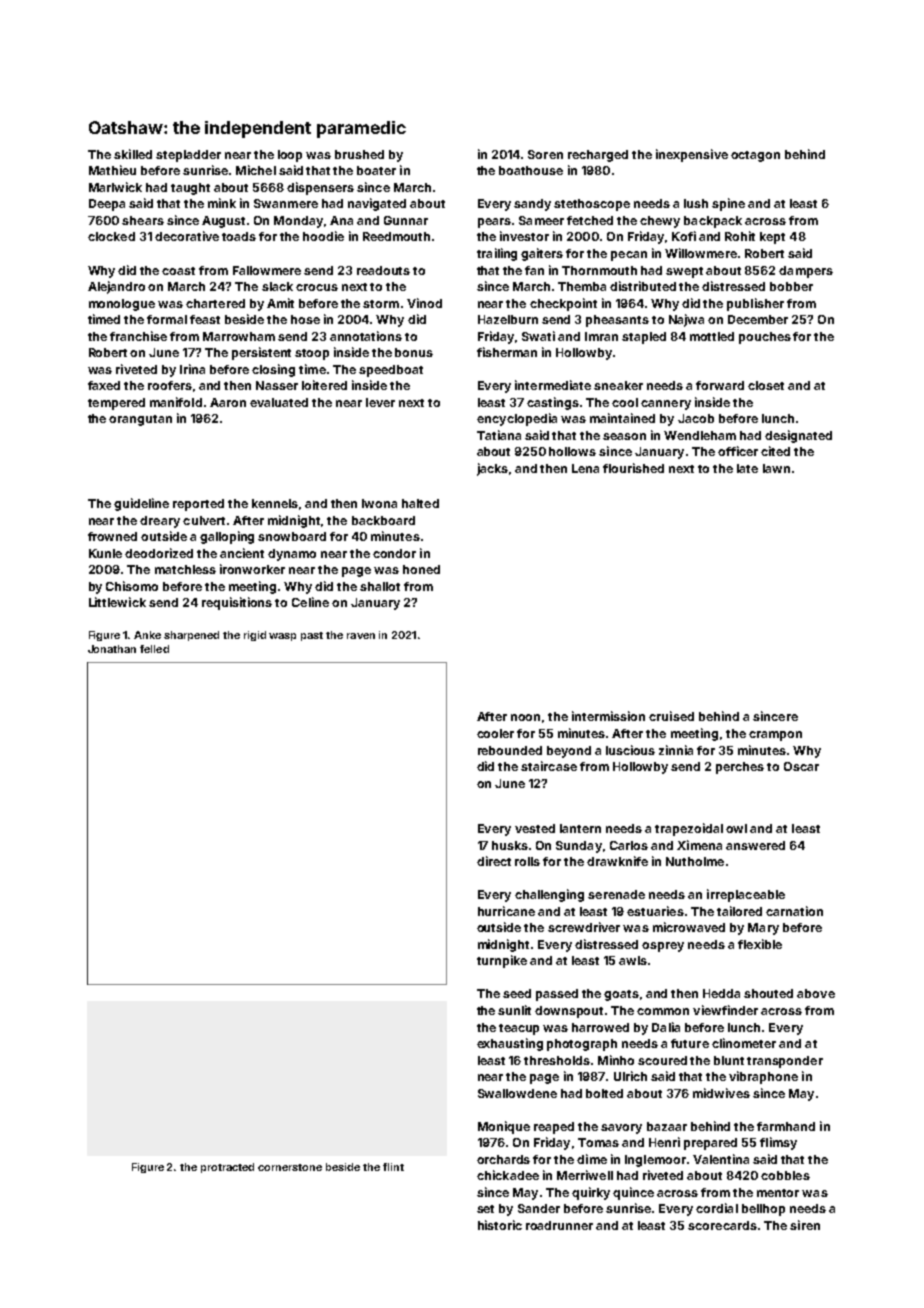 The height and width of the image is (1308, 924). What do you see at coordinates (227, 1168) in the image?
I see `protracted` at bounding box center [227, 1168].
